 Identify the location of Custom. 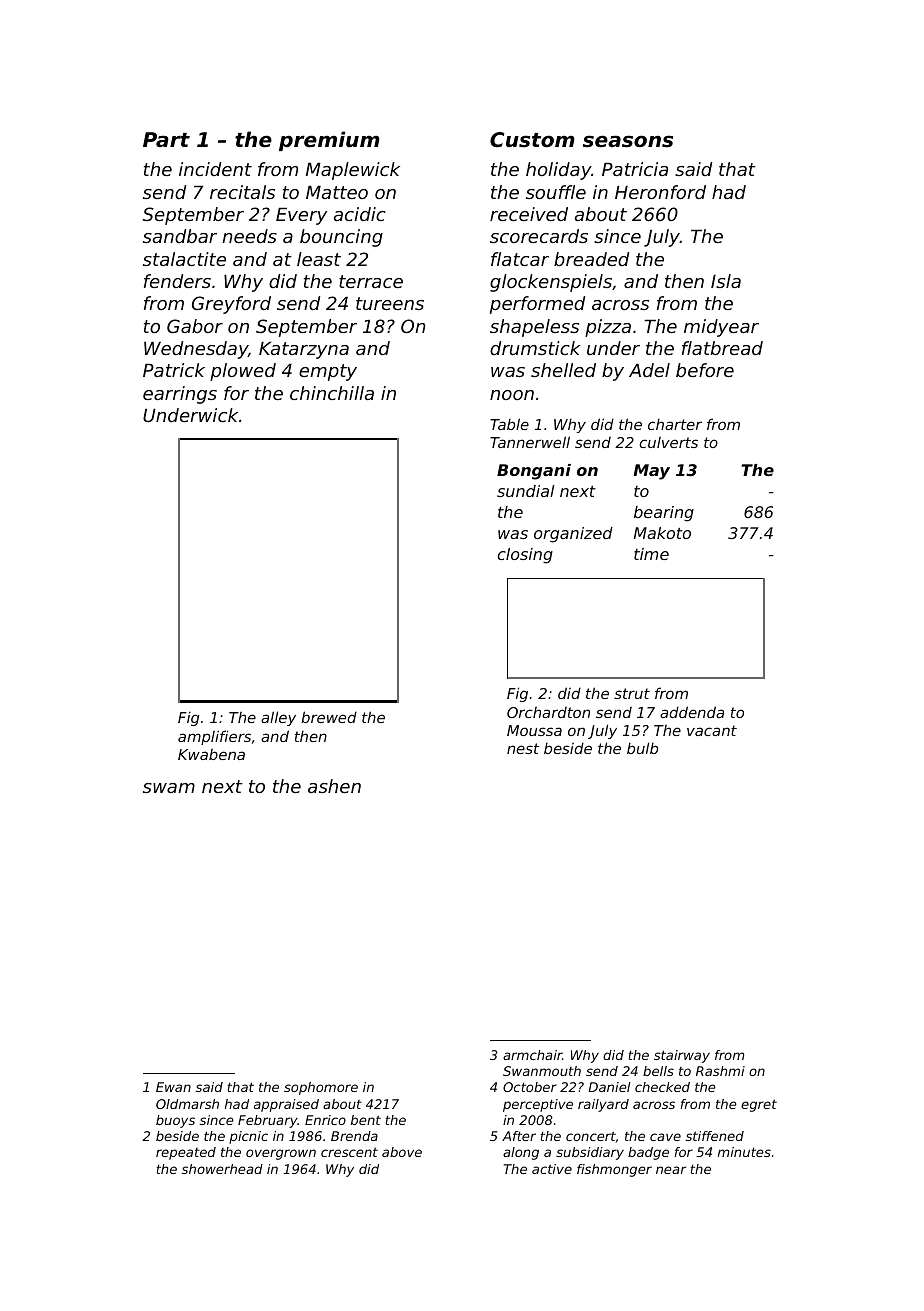
(532, 140).
